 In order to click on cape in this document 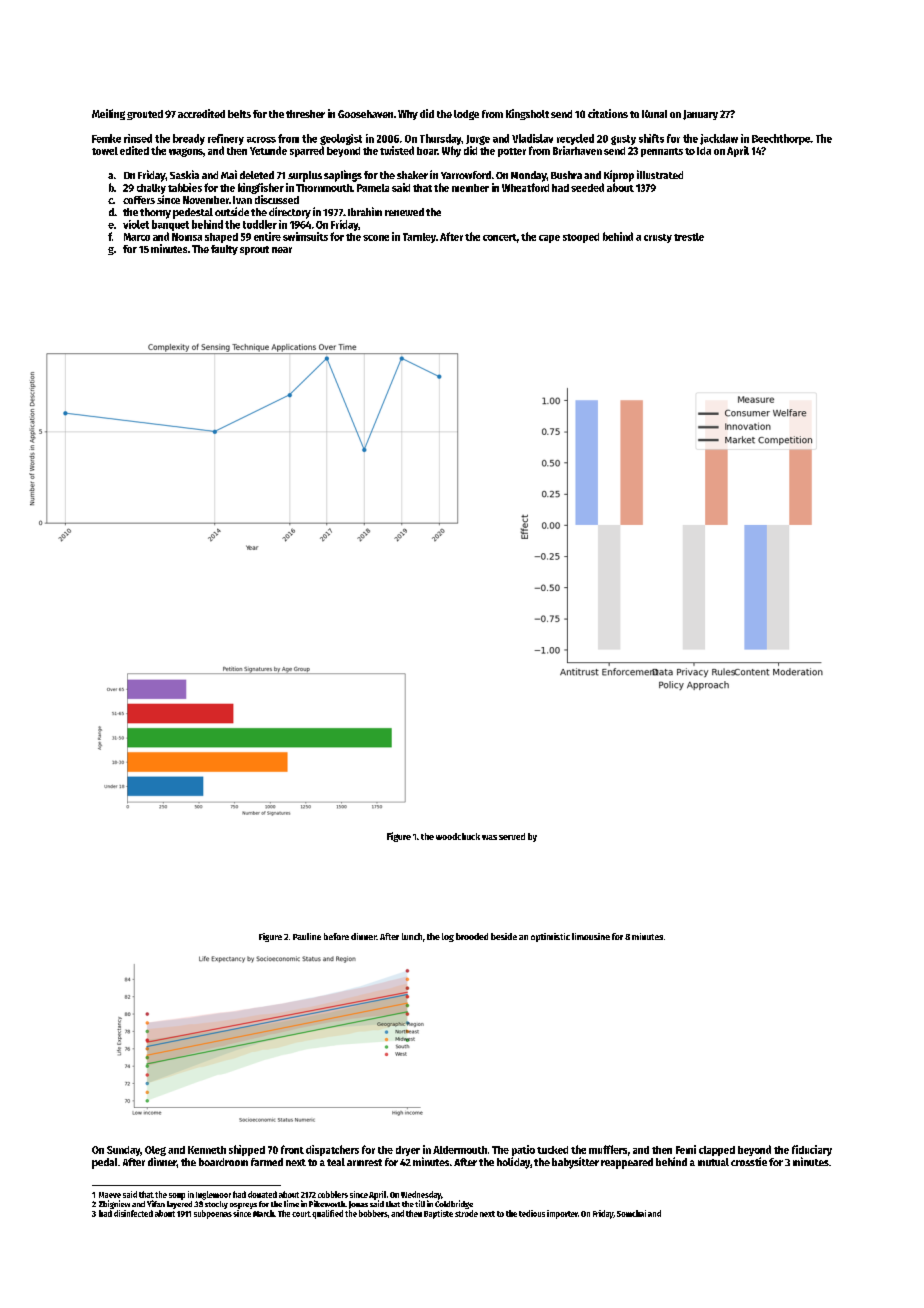, I will do `click(549, 239)`.
